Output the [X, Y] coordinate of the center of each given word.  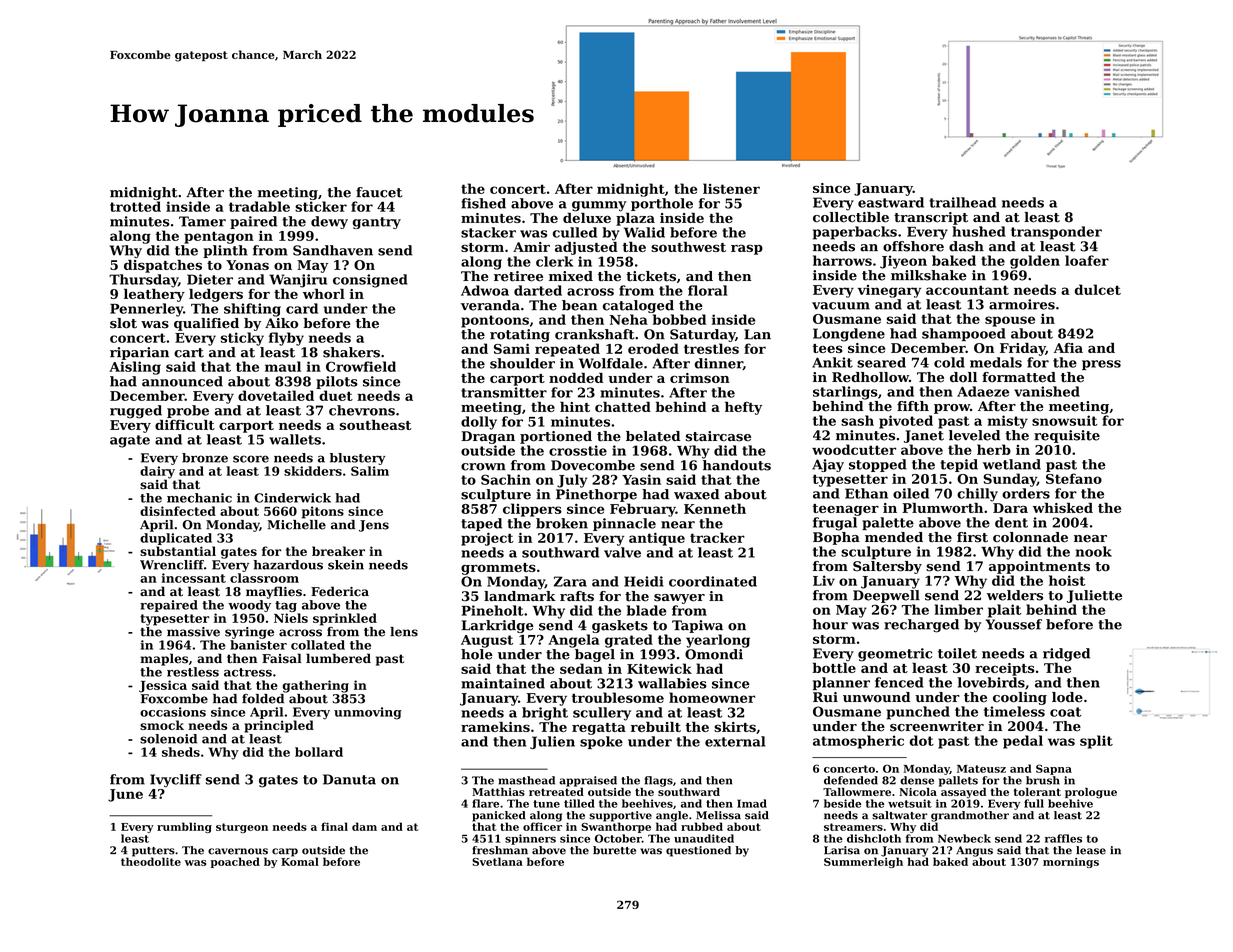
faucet [379, 192]
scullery [602, 714]
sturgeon [242, 828]
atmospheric [858, 742]
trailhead [962, 202]
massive [193, 632]
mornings [1071, 863]
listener [731, 188]
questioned [698, 851]
